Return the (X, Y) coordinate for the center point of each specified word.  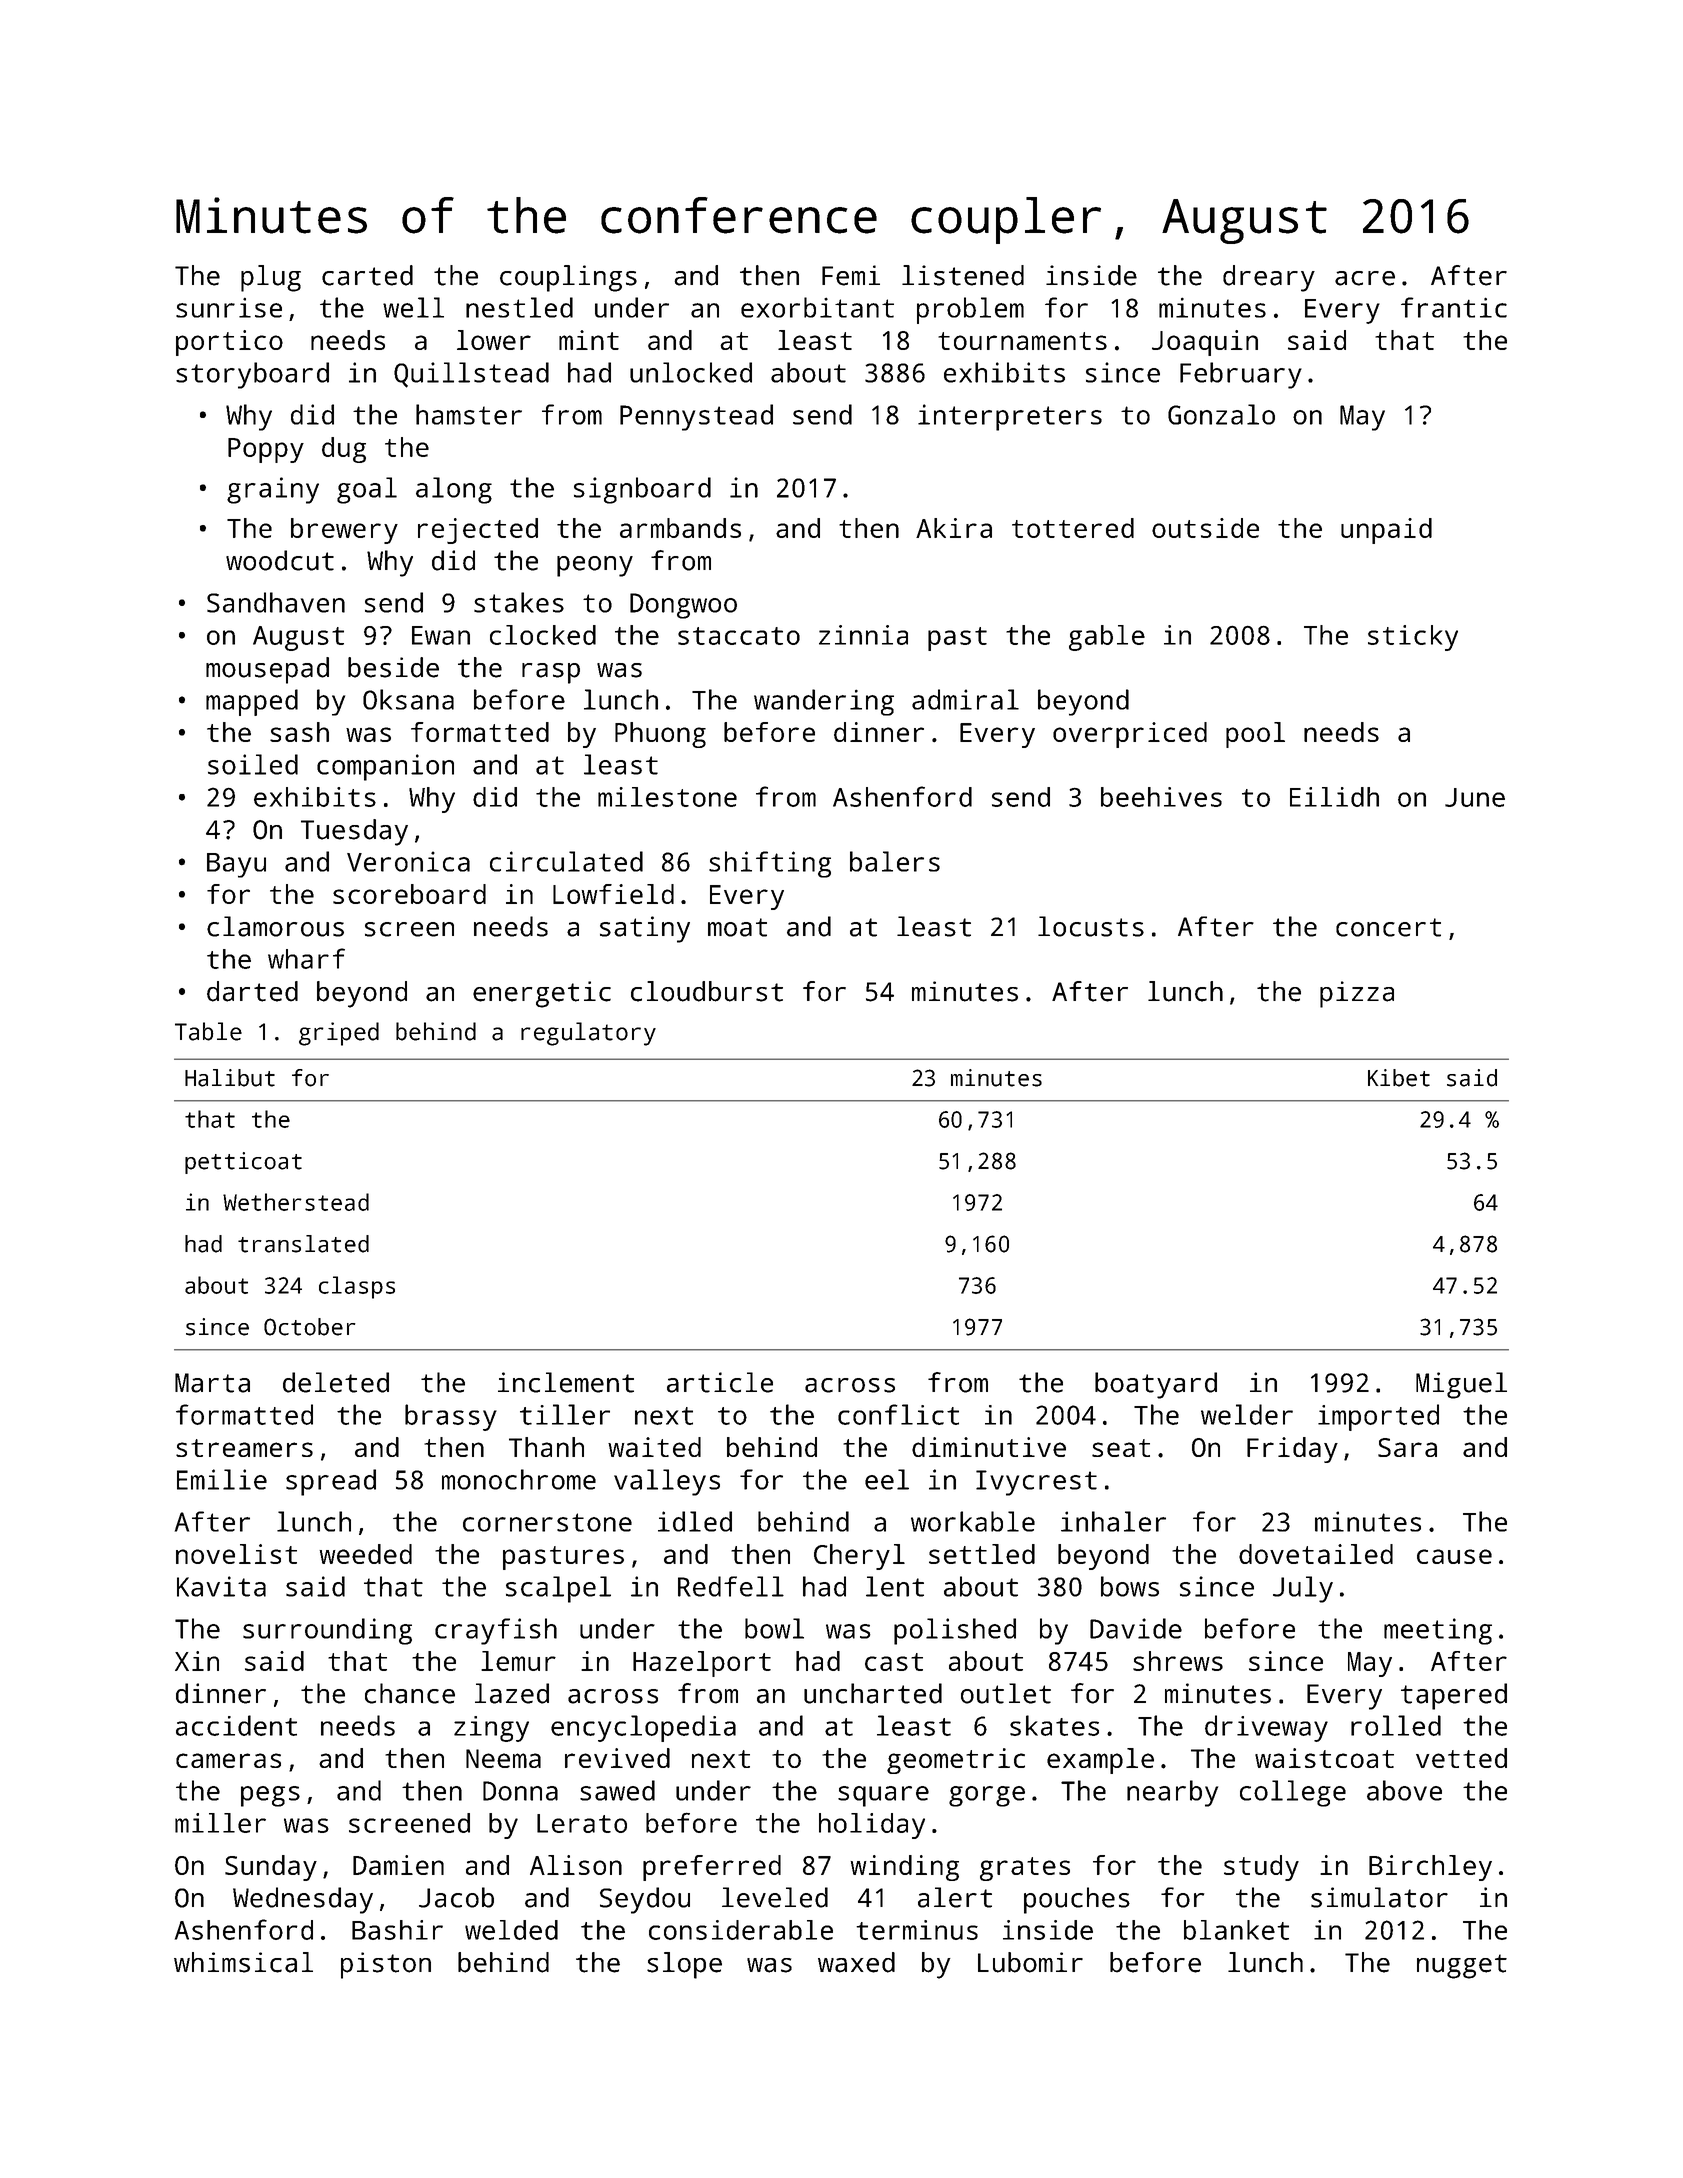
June (1475, 797)
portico (229, 343)
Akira (954, 528)
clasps (357, 1287)
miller (220, 1823)
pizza (1357, 994)
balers (895, 861)
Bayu (236, 865)
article (720, 1382)
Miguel (1461, 1385)
